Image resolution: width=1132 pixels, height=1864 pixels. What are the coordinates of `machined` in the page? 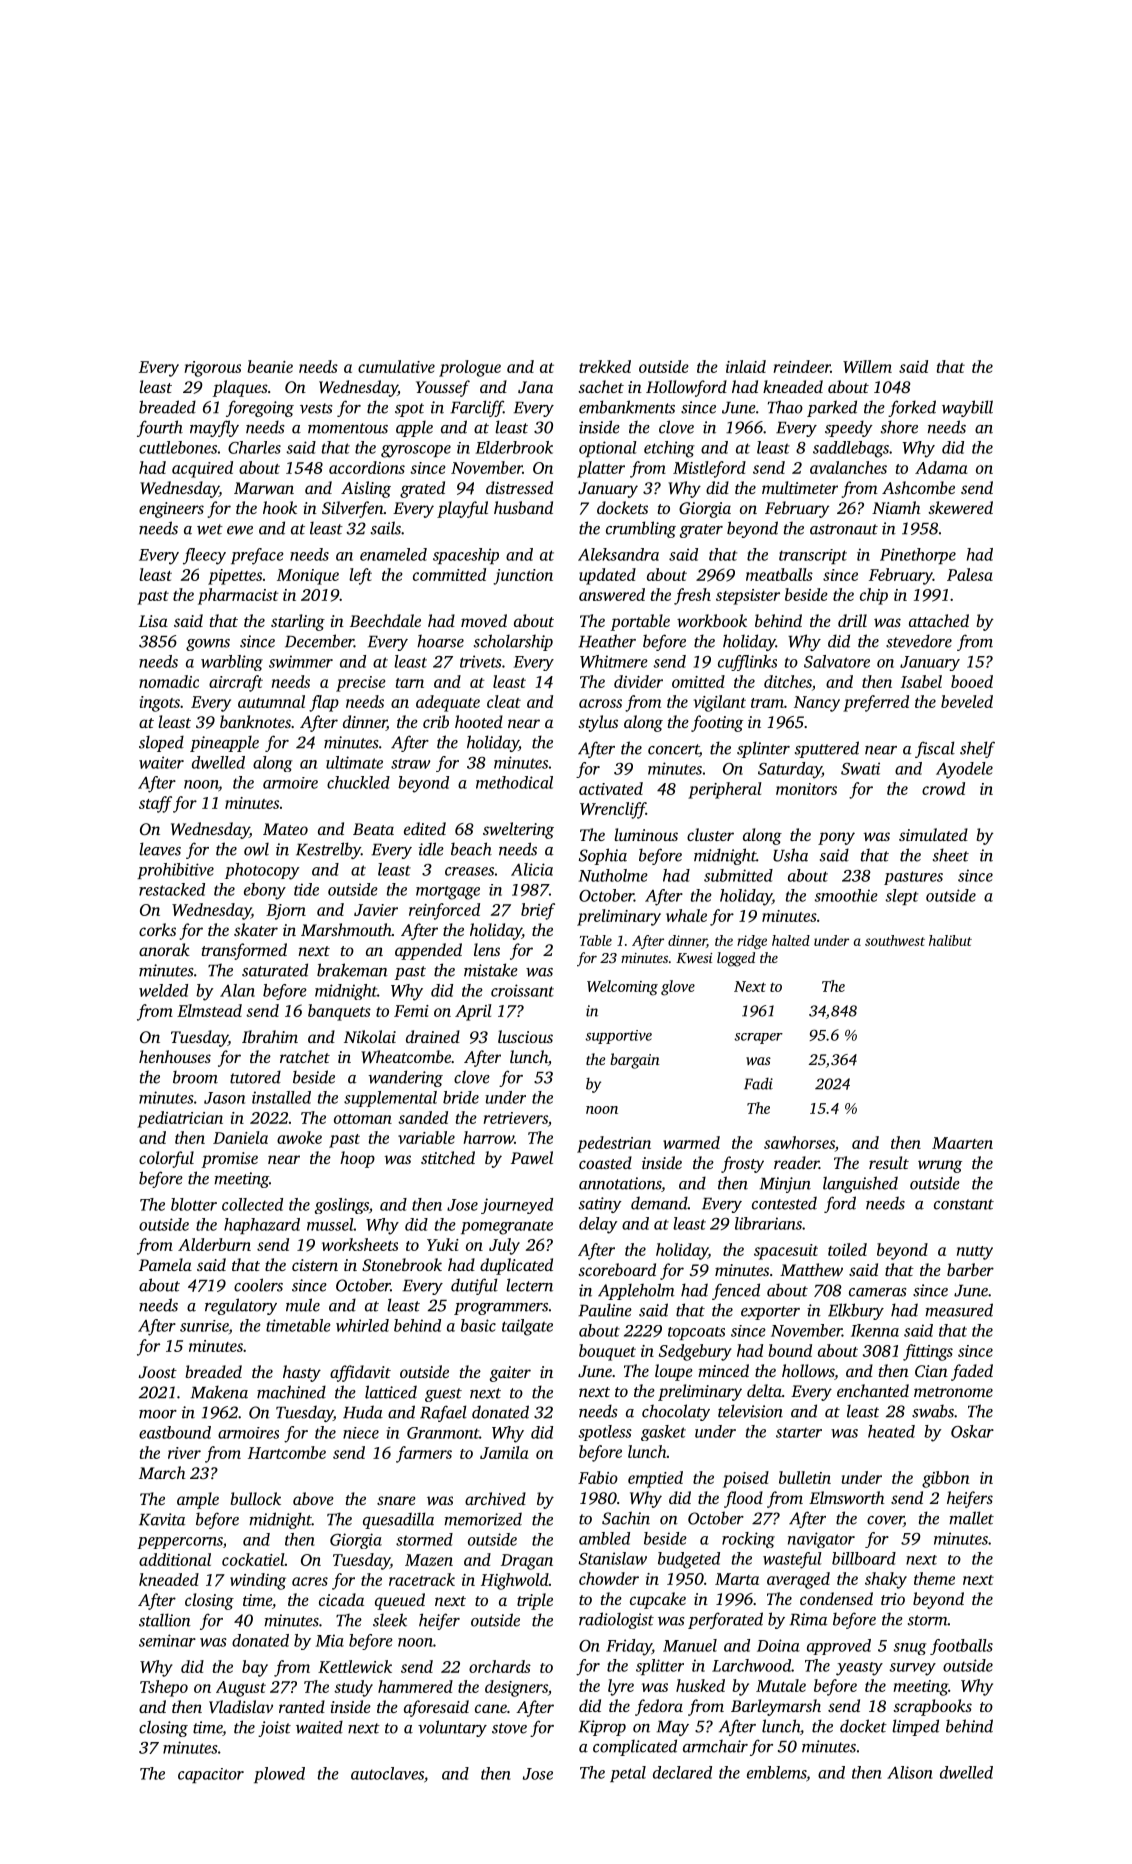 It's located at (291, 1392).
